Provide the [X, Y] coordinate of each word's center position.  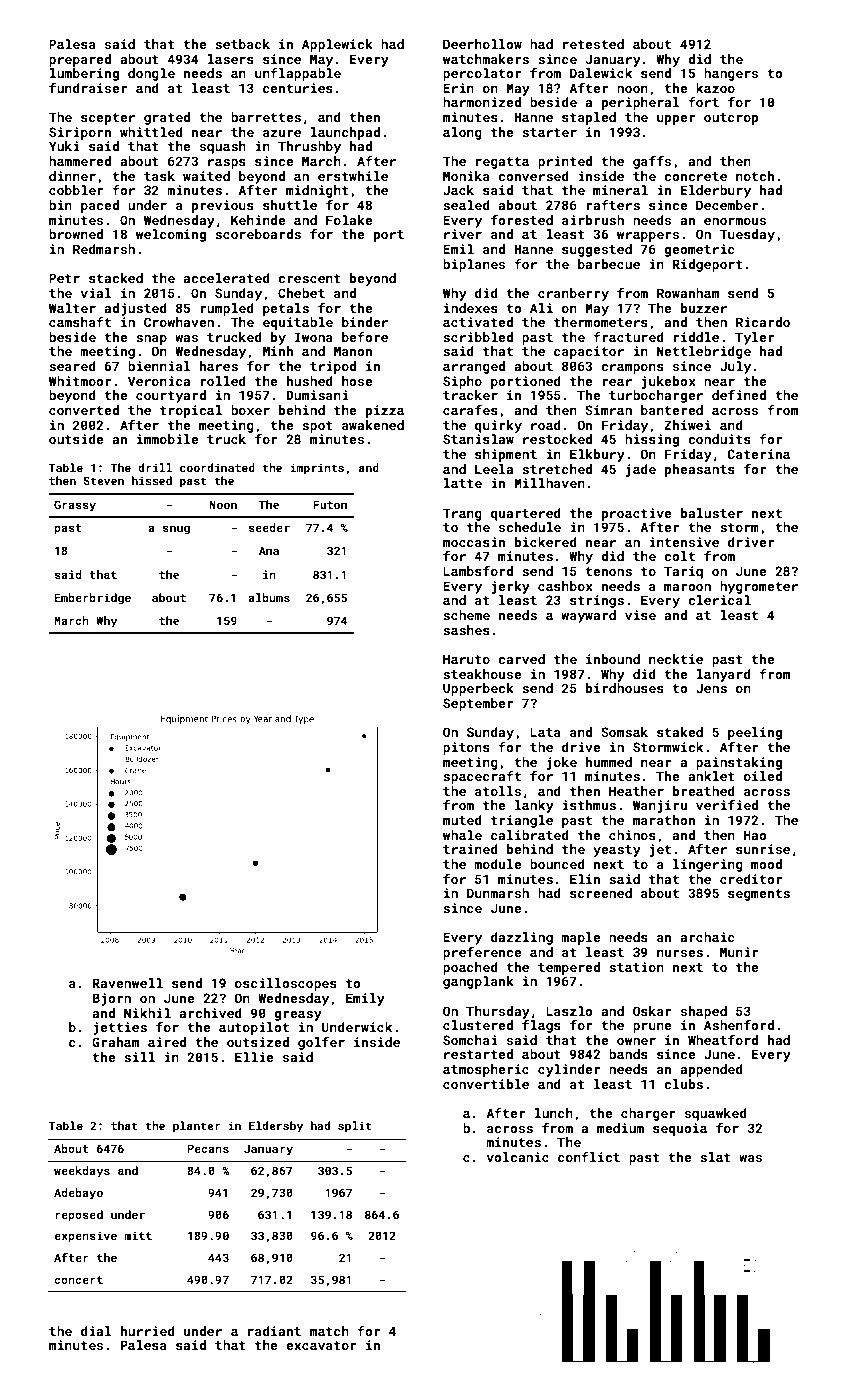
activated [478, 322]
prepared [80, 60]
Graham [115, 1042]
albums [269, 597]
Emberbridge [93, 599]
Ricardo [763, 322]
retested [593, 44]
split [355, 1127]
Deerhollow [482, 44]
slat [715, 1157]
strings [597, 601]
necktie [676, 659]
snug [176, 530]
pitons [466, 748]
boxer [250, 410]
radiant [274, 1331]
